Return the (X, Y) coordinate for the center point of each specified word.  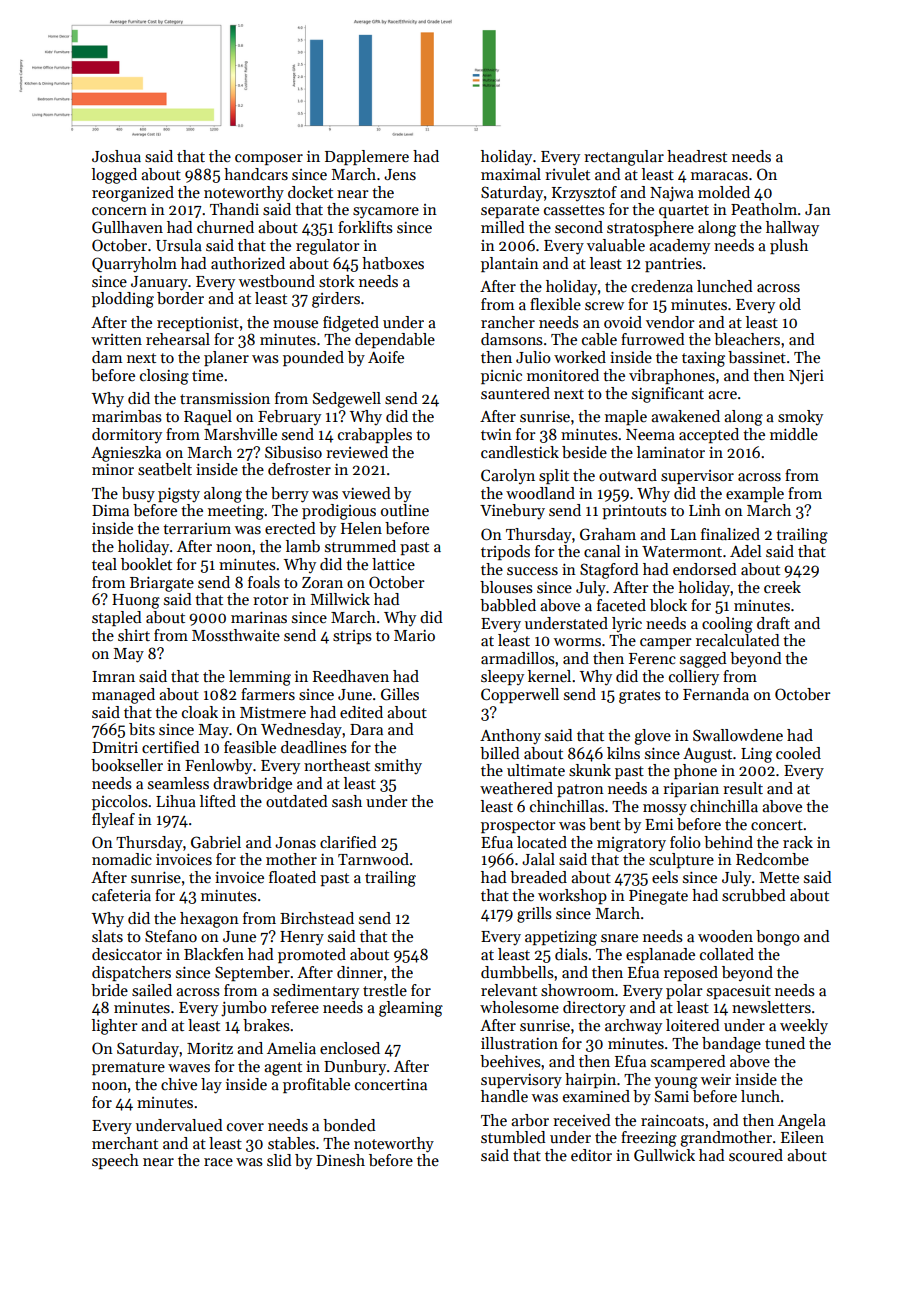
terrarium (197, 528)
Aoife (386, 357)
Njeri (806, 377)
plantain (510, 264)
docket (310, 192)
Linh (705, 510)
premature (128, 1068)
